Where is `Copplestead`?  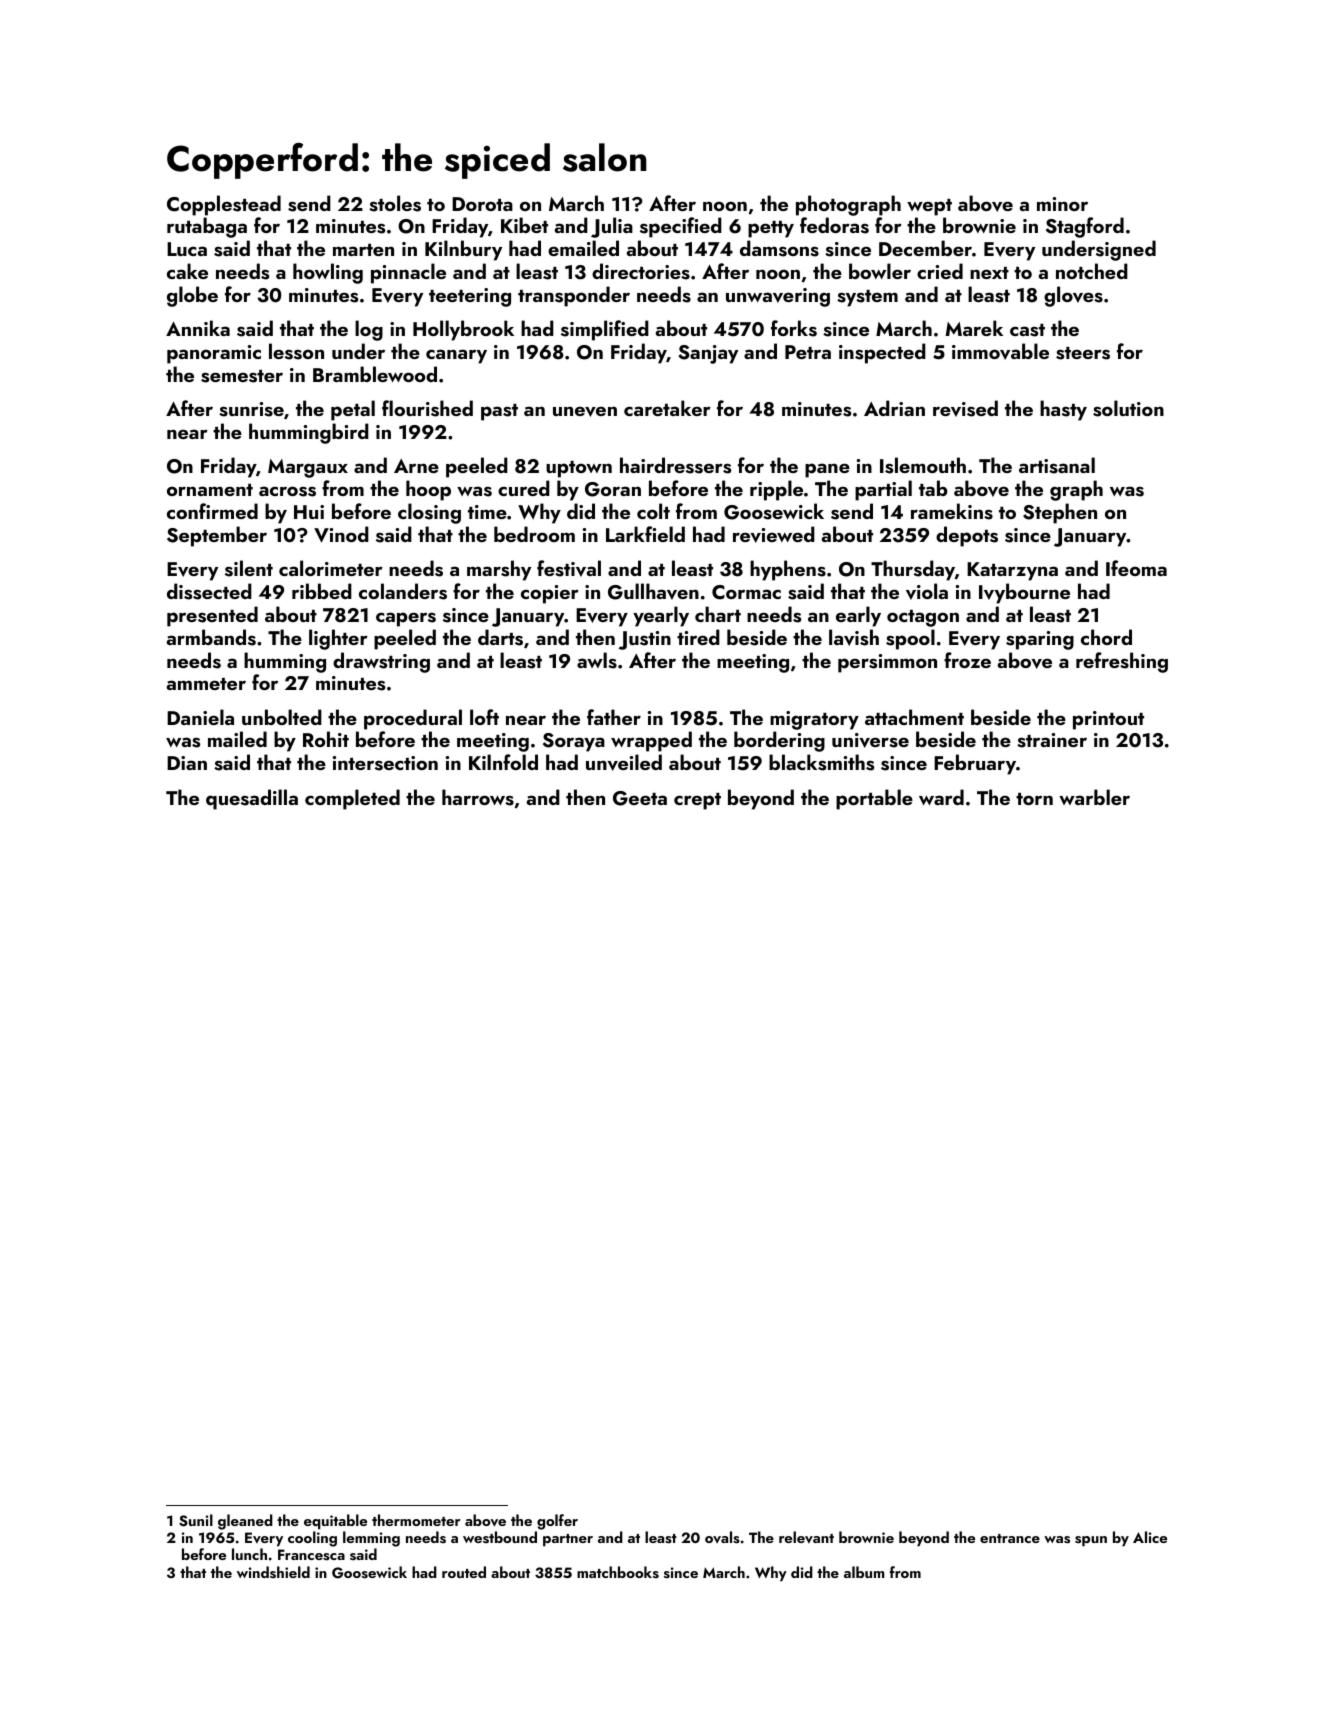 Copplestead is located at coordinates (224, 205).
